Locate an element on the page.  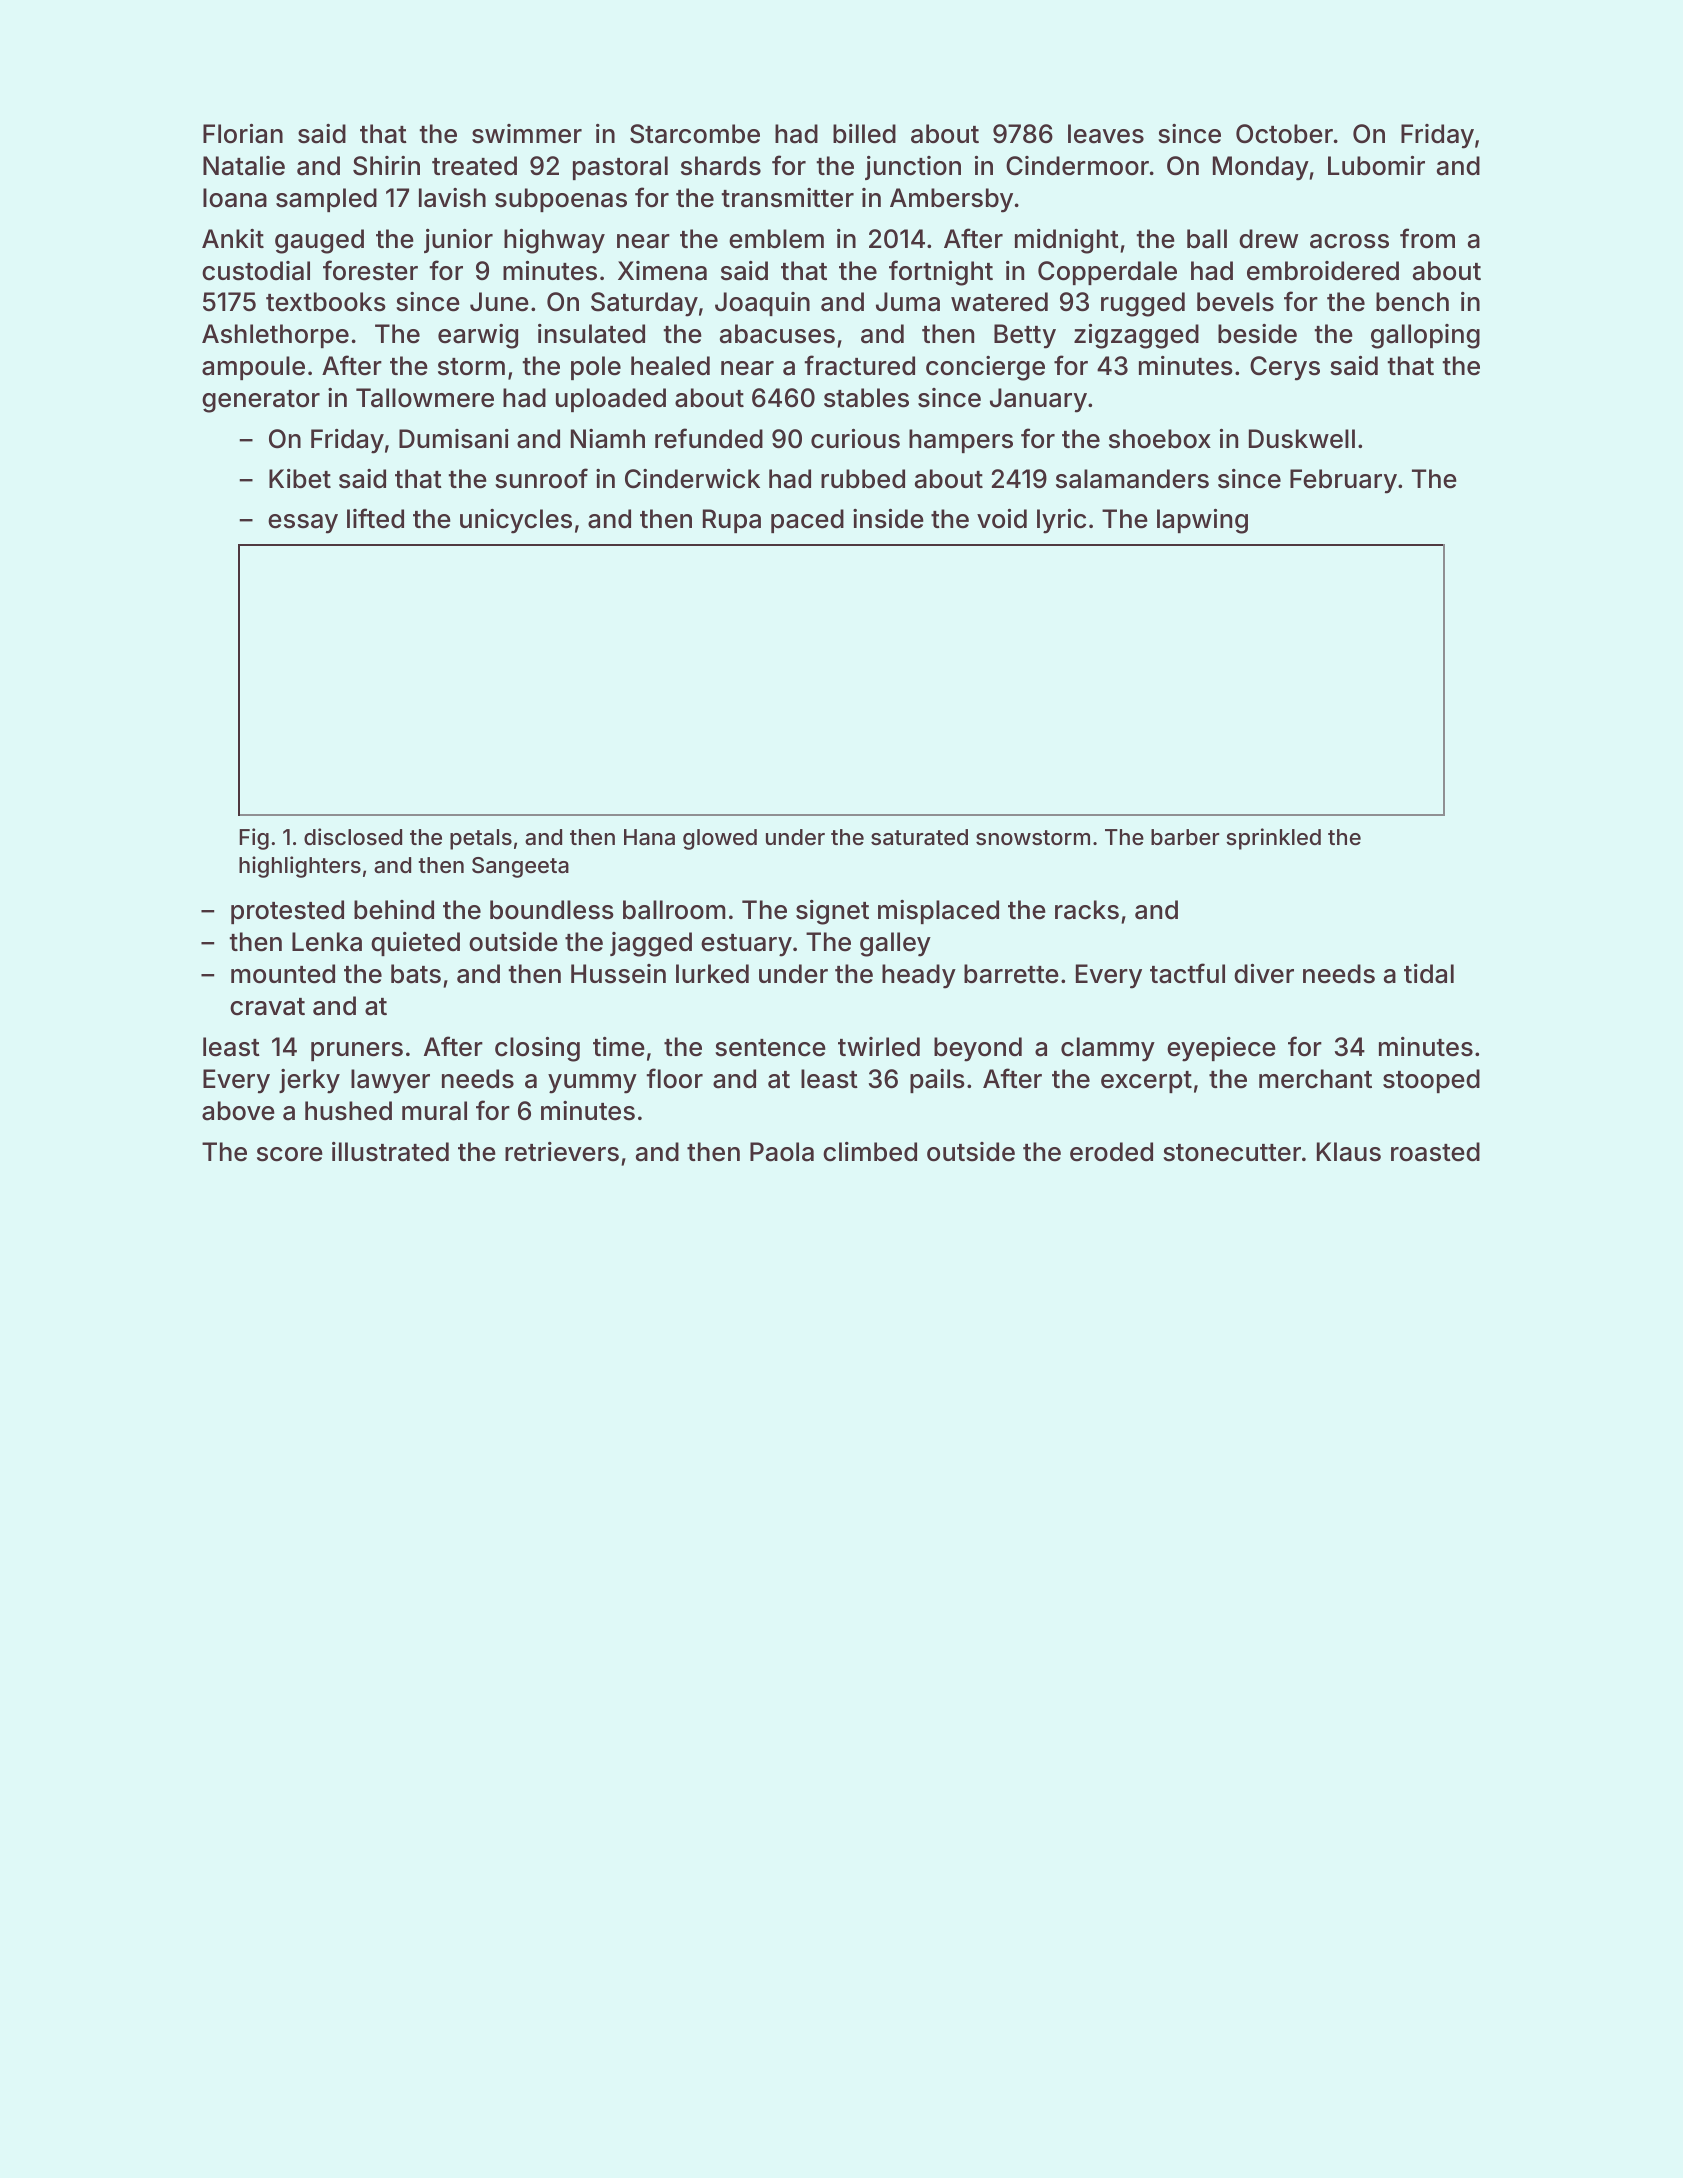
disclosed is located at coordinates (353, 836).
